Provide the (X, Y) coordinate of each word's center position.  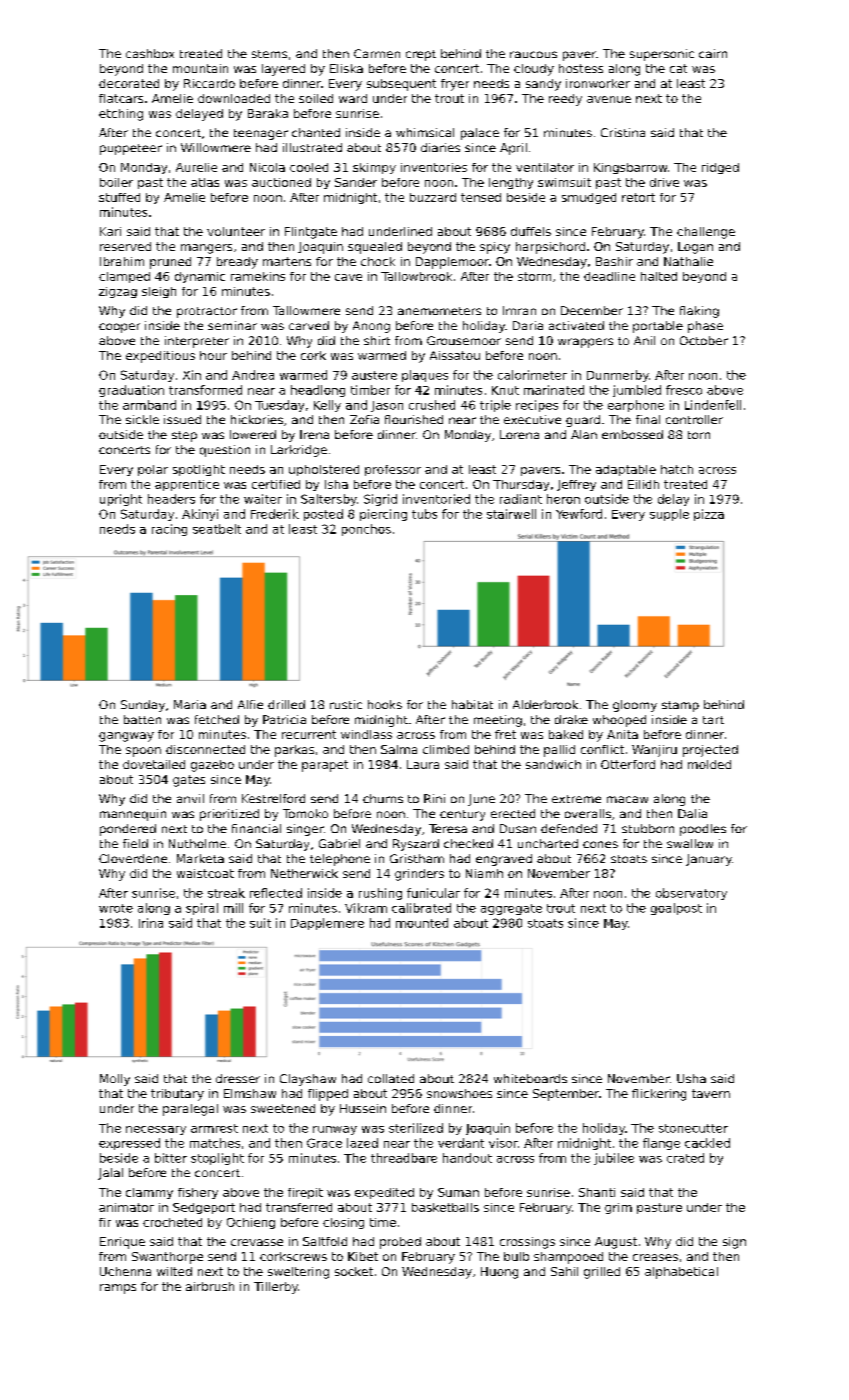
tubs (424, 514)
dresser (238, 1078)
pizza (709, 515)
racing (169, 530)
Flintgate (311, 233)
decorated (129, 83)
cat (678, 68)
